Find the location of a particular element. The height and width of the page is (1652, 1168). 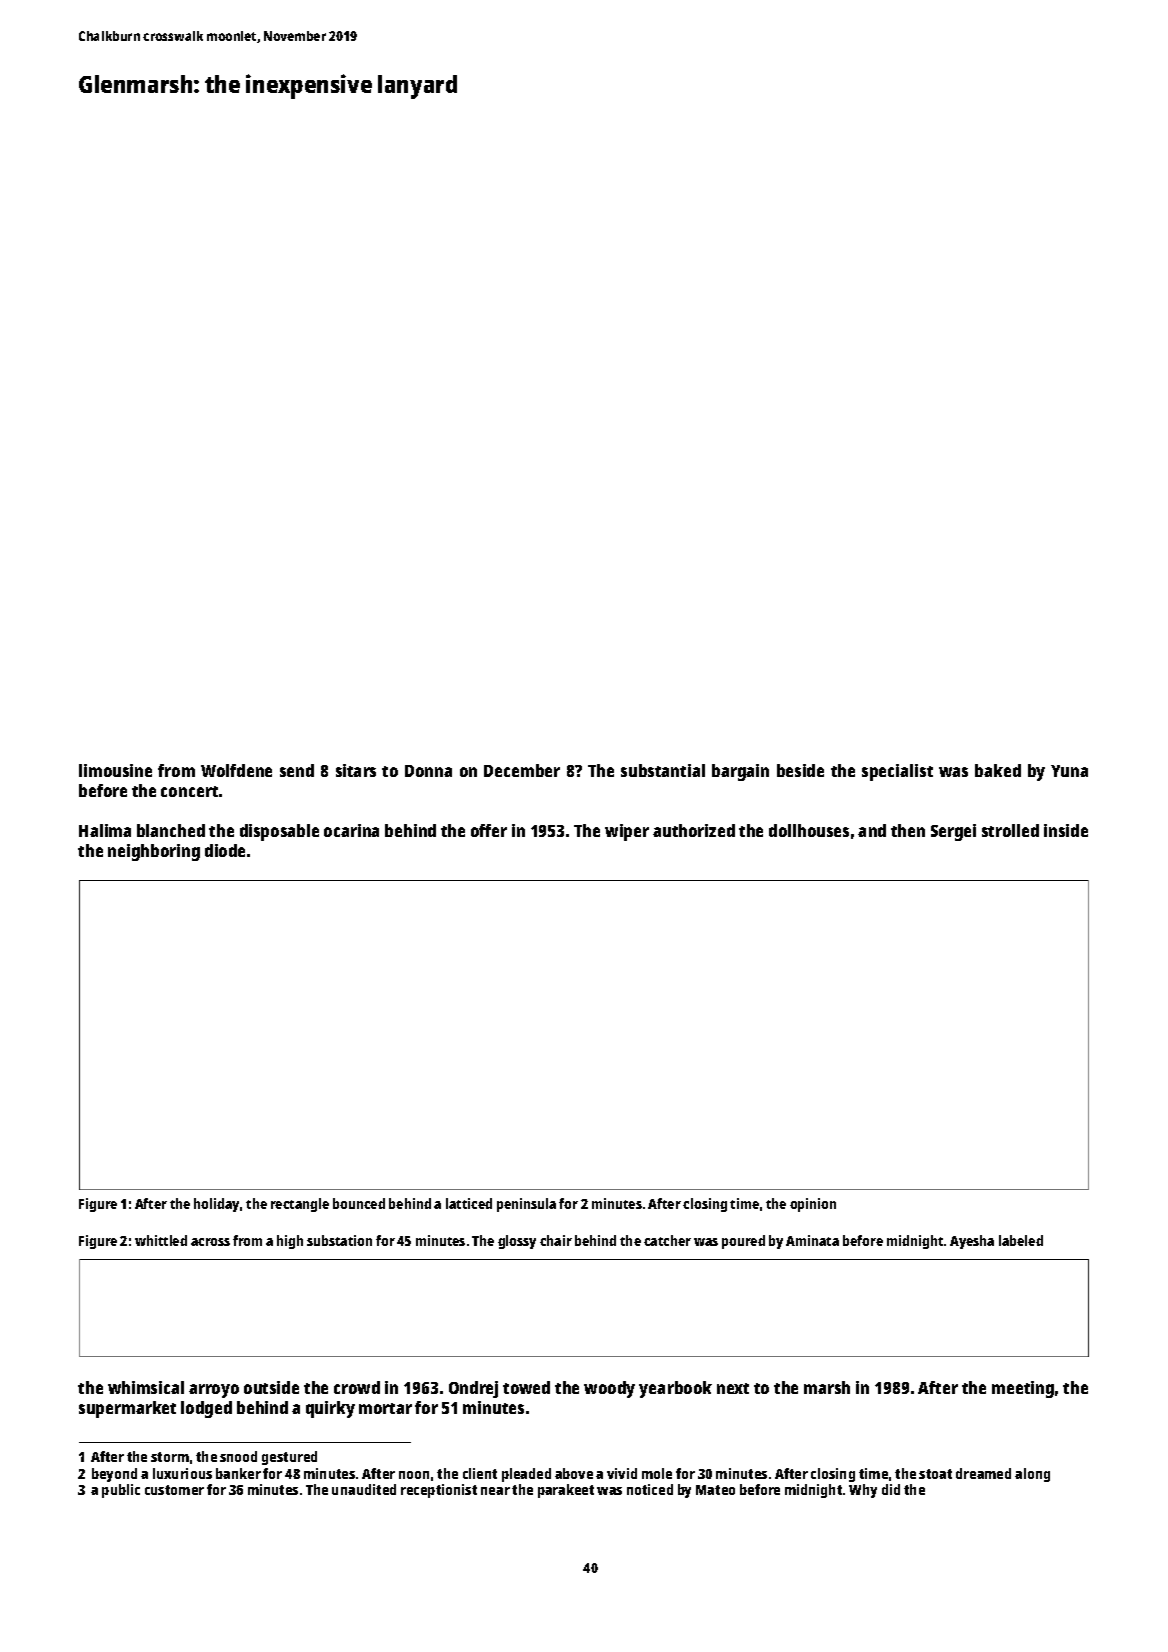

Wolfdene is located at coordinates (236, 770).
